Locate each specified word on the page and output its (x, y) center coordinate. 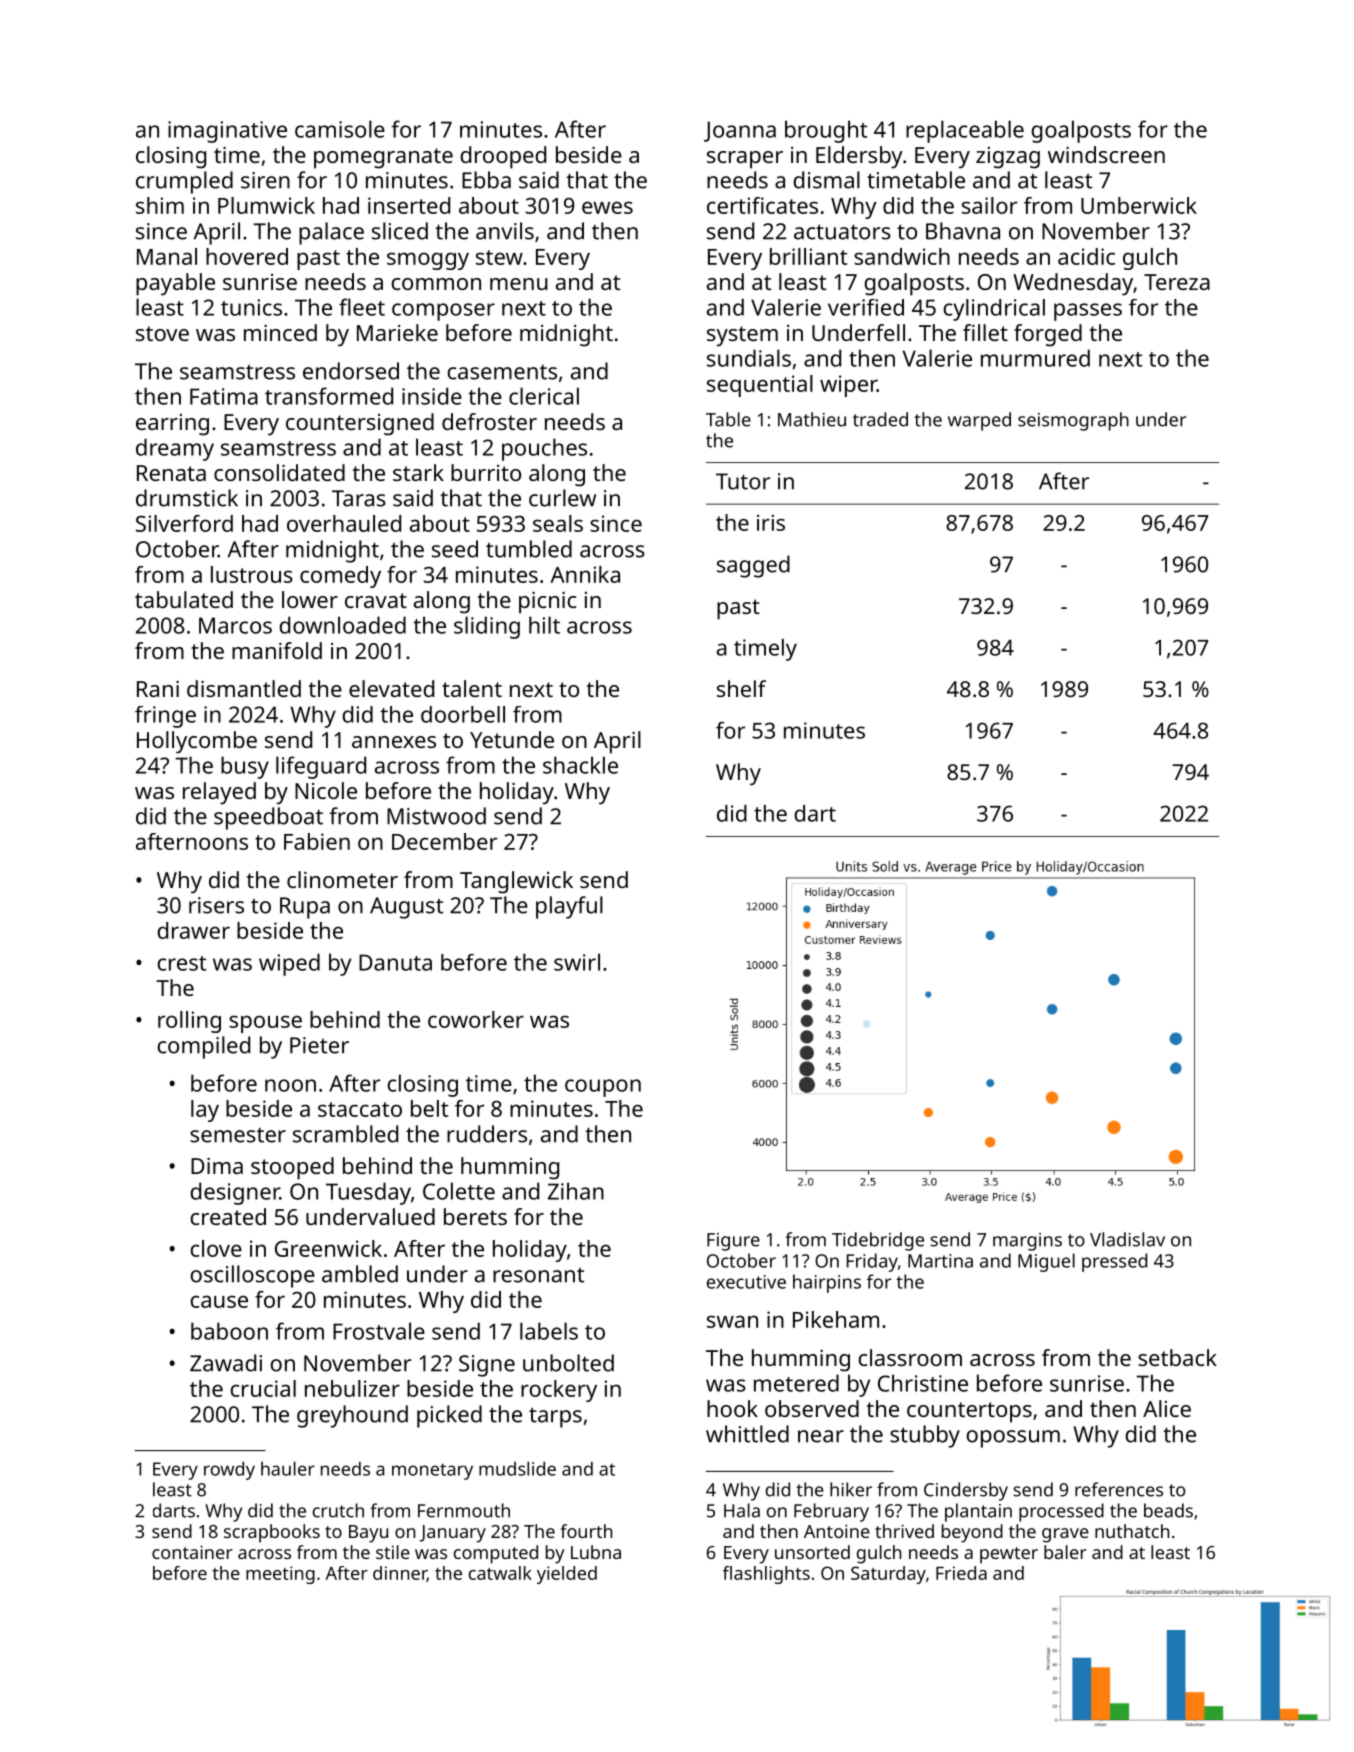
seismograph (1073, 421)
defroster (489, 421)
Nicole (326, 790)
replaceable (965, 131)
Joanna (740, 131)
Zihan (576, 1191)
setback (1177, 1357)
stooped (292, 1168)
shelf (741, 688)
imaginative (227, 132)
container (192, 1552)
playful (569, 907)
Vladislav (1127, 1239)
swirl (577, 962)
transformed (329, 396)
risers (216, 905)
